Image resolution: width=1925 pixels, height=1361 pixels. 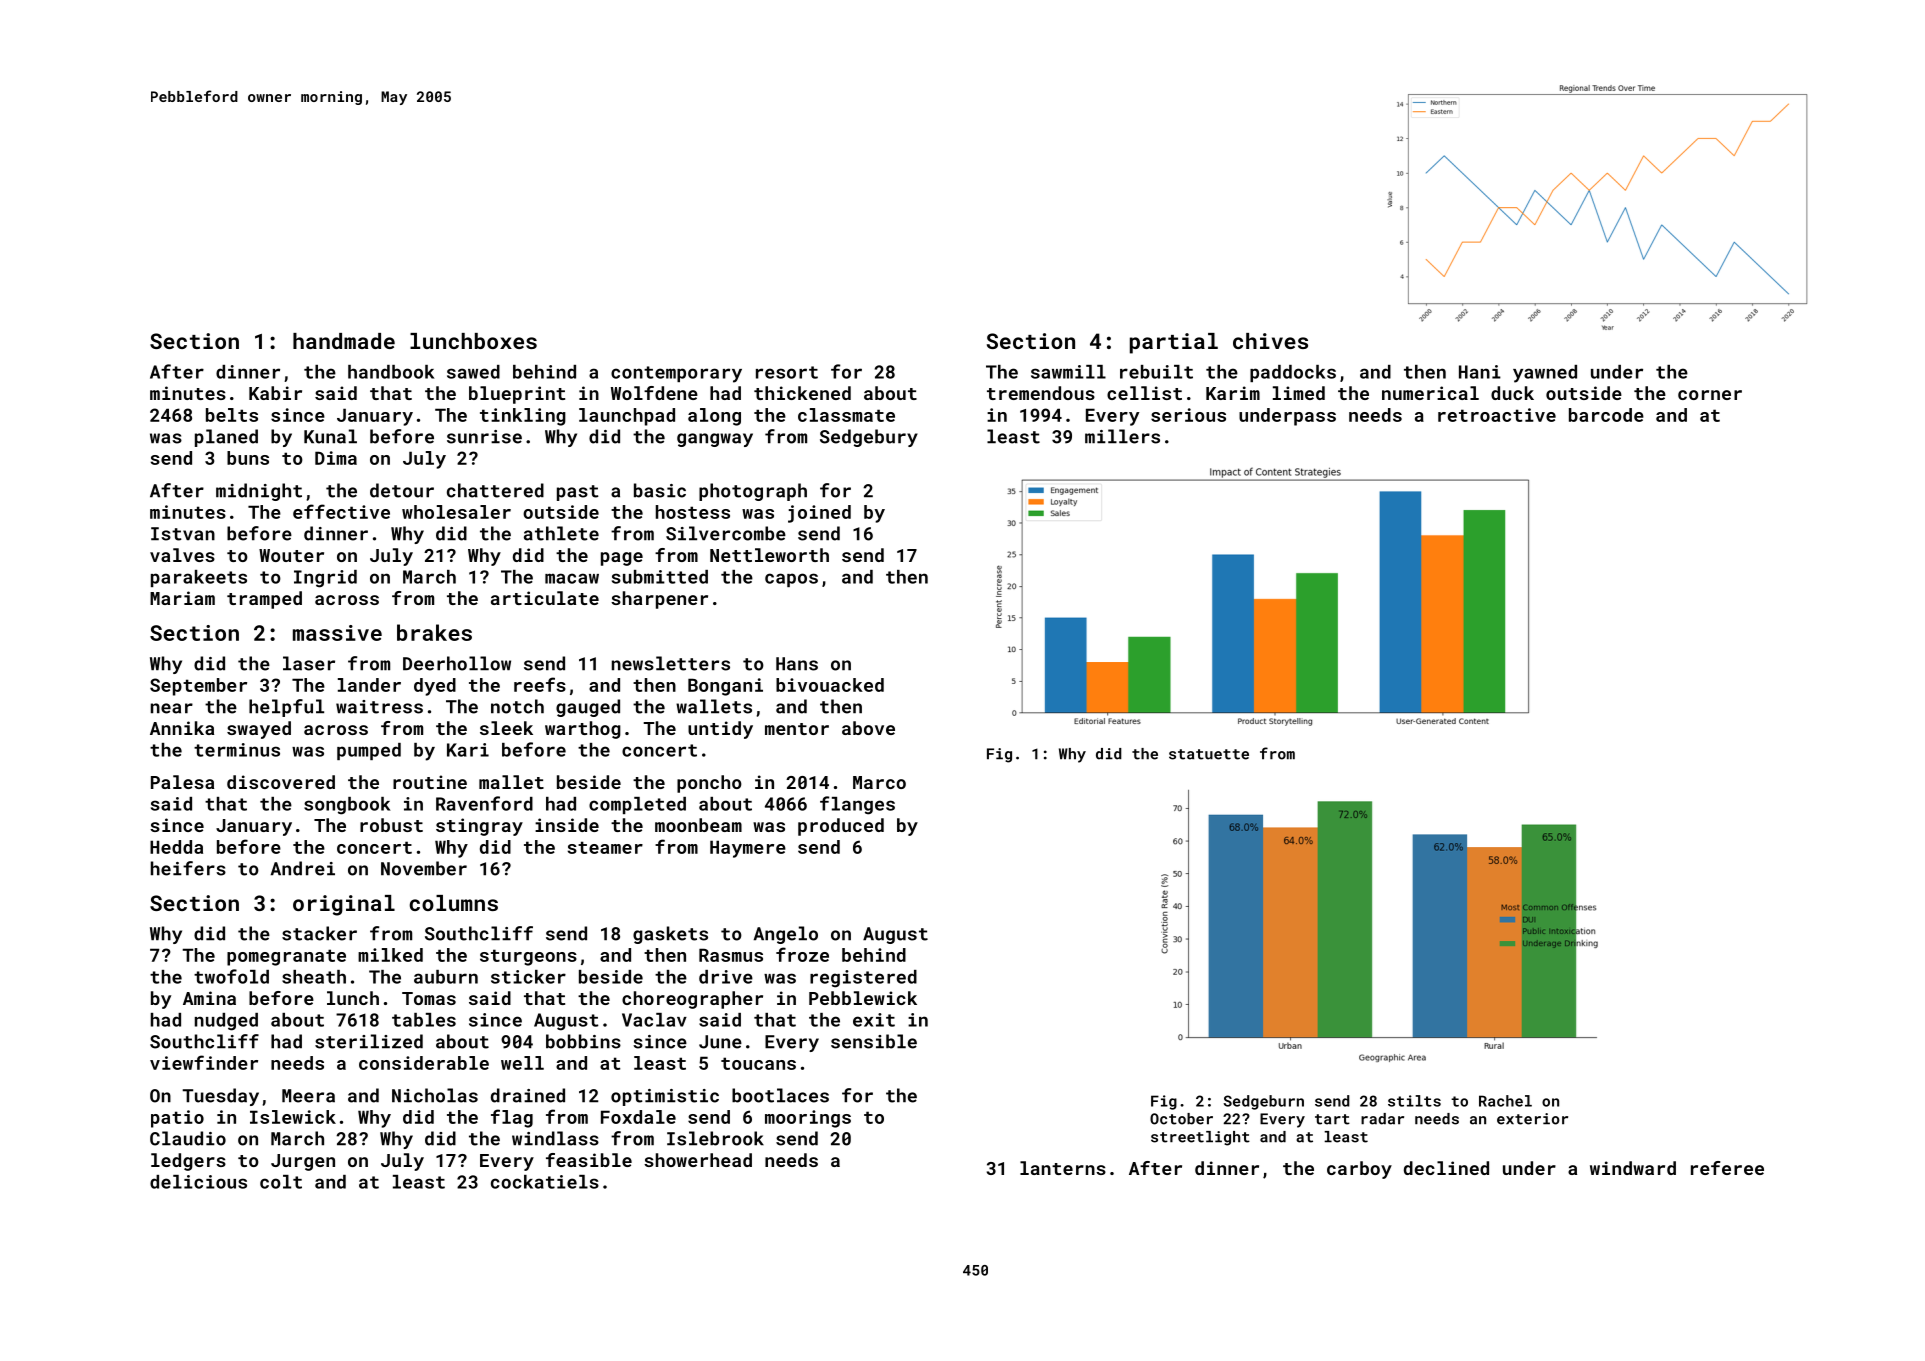 What do you see at coordinates (841, 827) in the screenshot?
I see `produced` at bounding box center [841, 827].
